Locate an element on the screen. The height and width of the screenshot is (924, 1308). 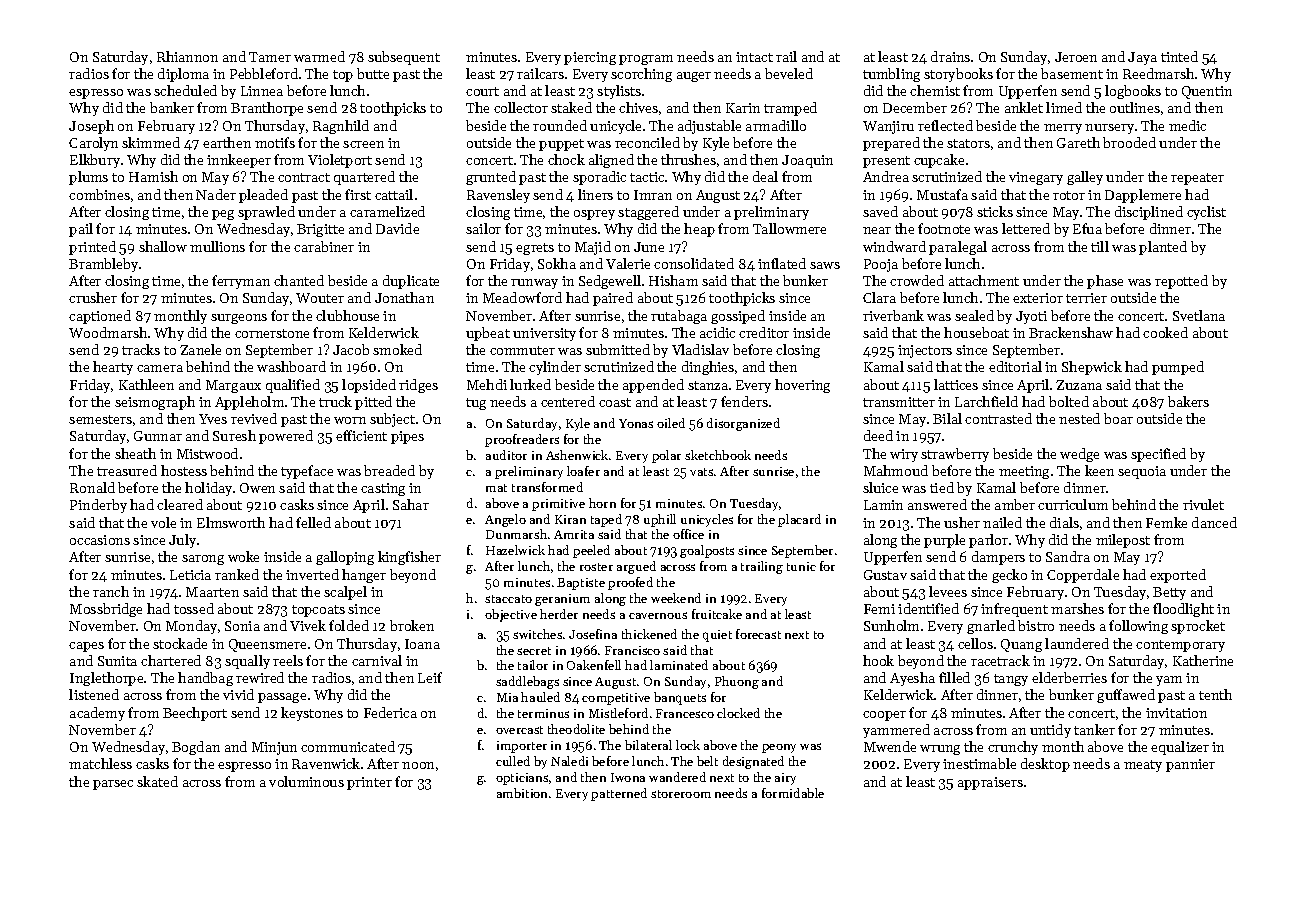
cavernous is located at coordinates (658, 615).
